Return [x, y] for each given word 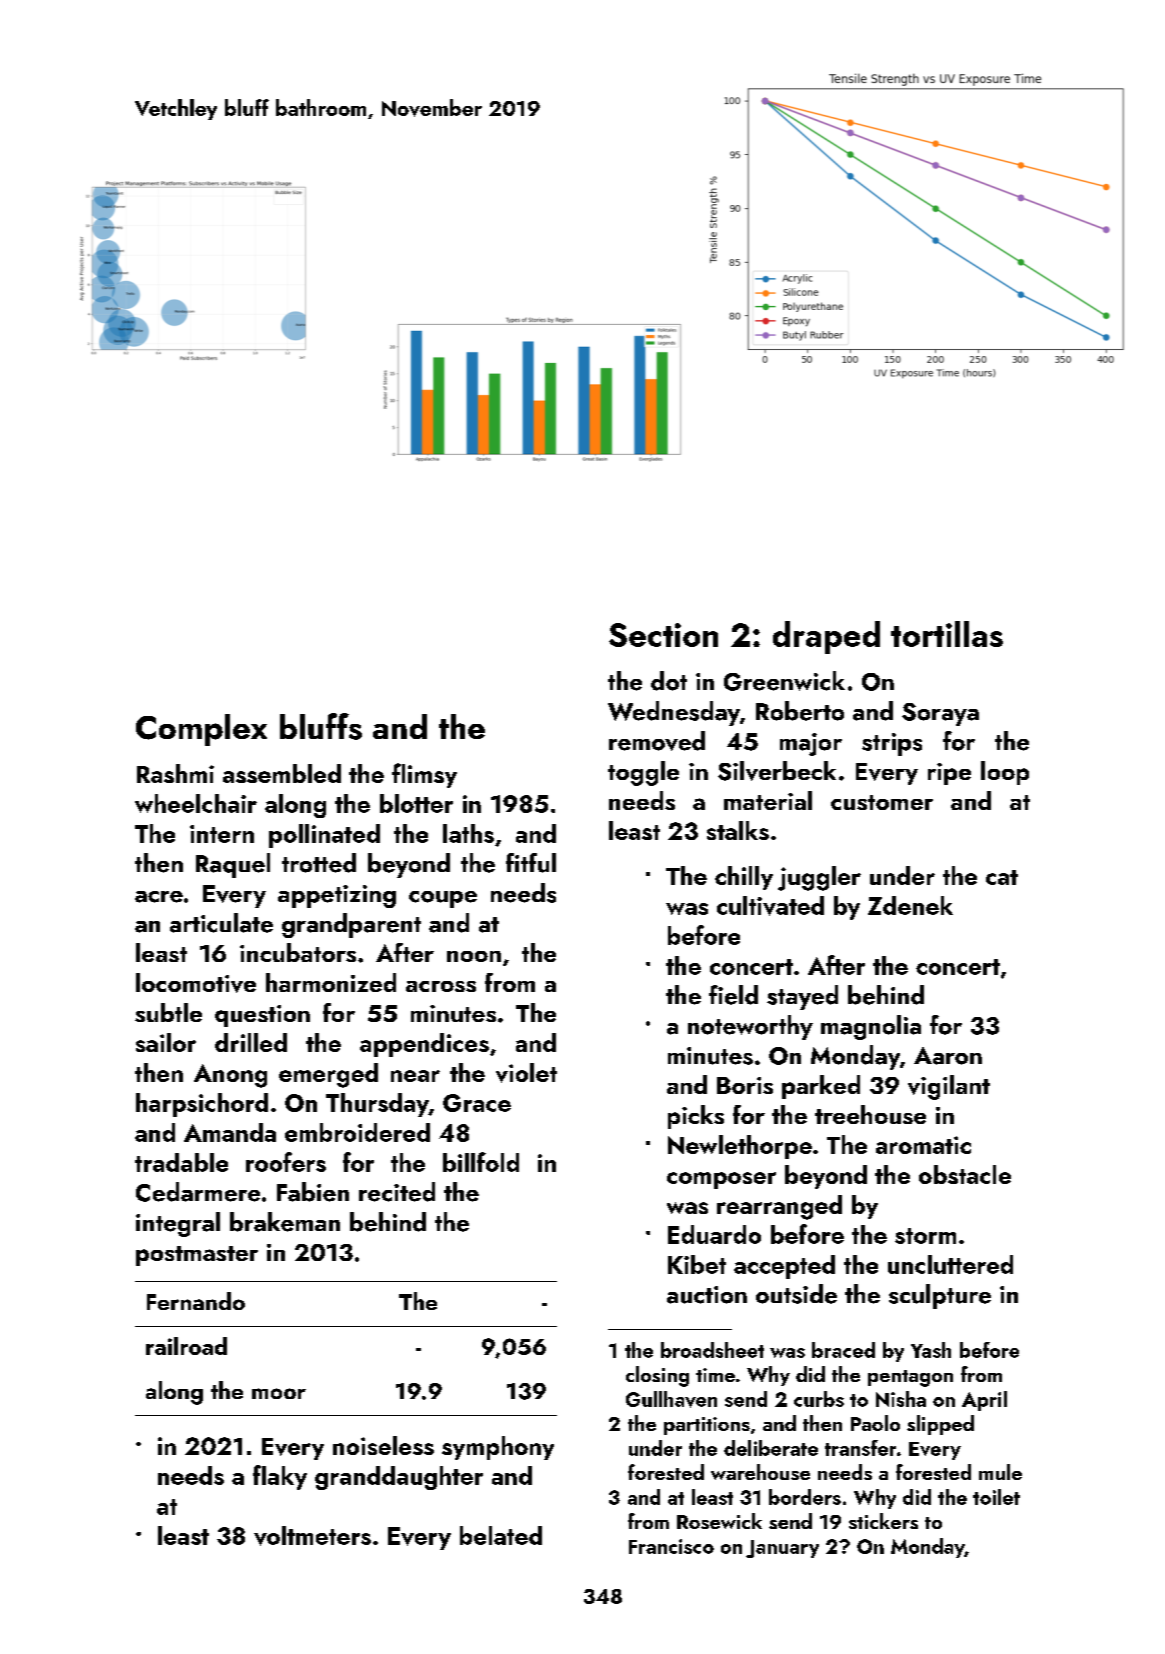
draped [826, 637]
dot [669, 681]
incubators [298, 952]
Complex [201, 730]
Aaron [948, 1056]
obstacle [965, 1174]
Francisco [671, 1546]
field [733, 995]
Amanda [230, 1132]
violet [526, 1073]
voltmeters [312, 1536]
